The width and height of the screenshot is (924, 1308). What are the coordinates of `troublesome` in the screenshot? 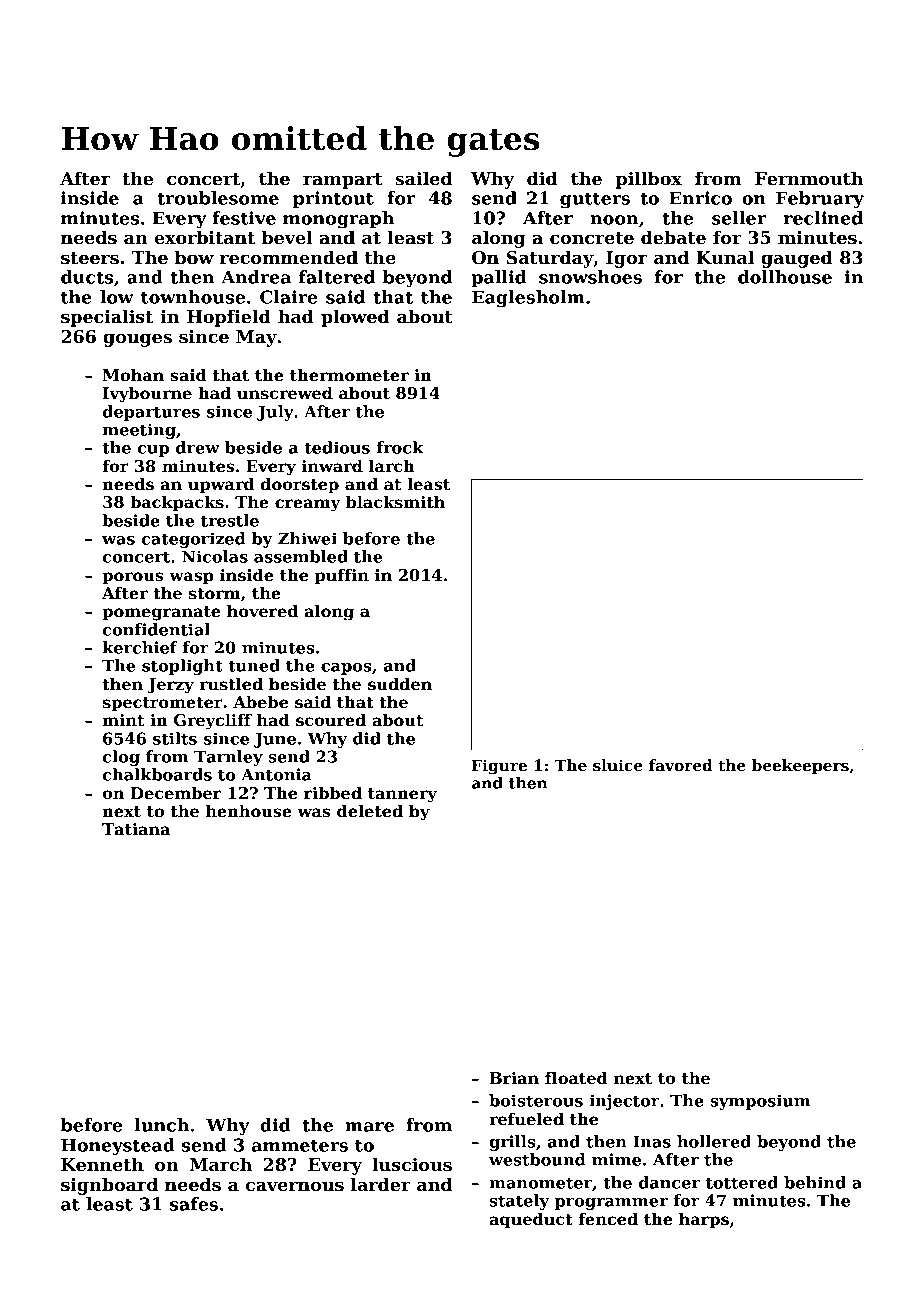 It's located at (218, 198).
